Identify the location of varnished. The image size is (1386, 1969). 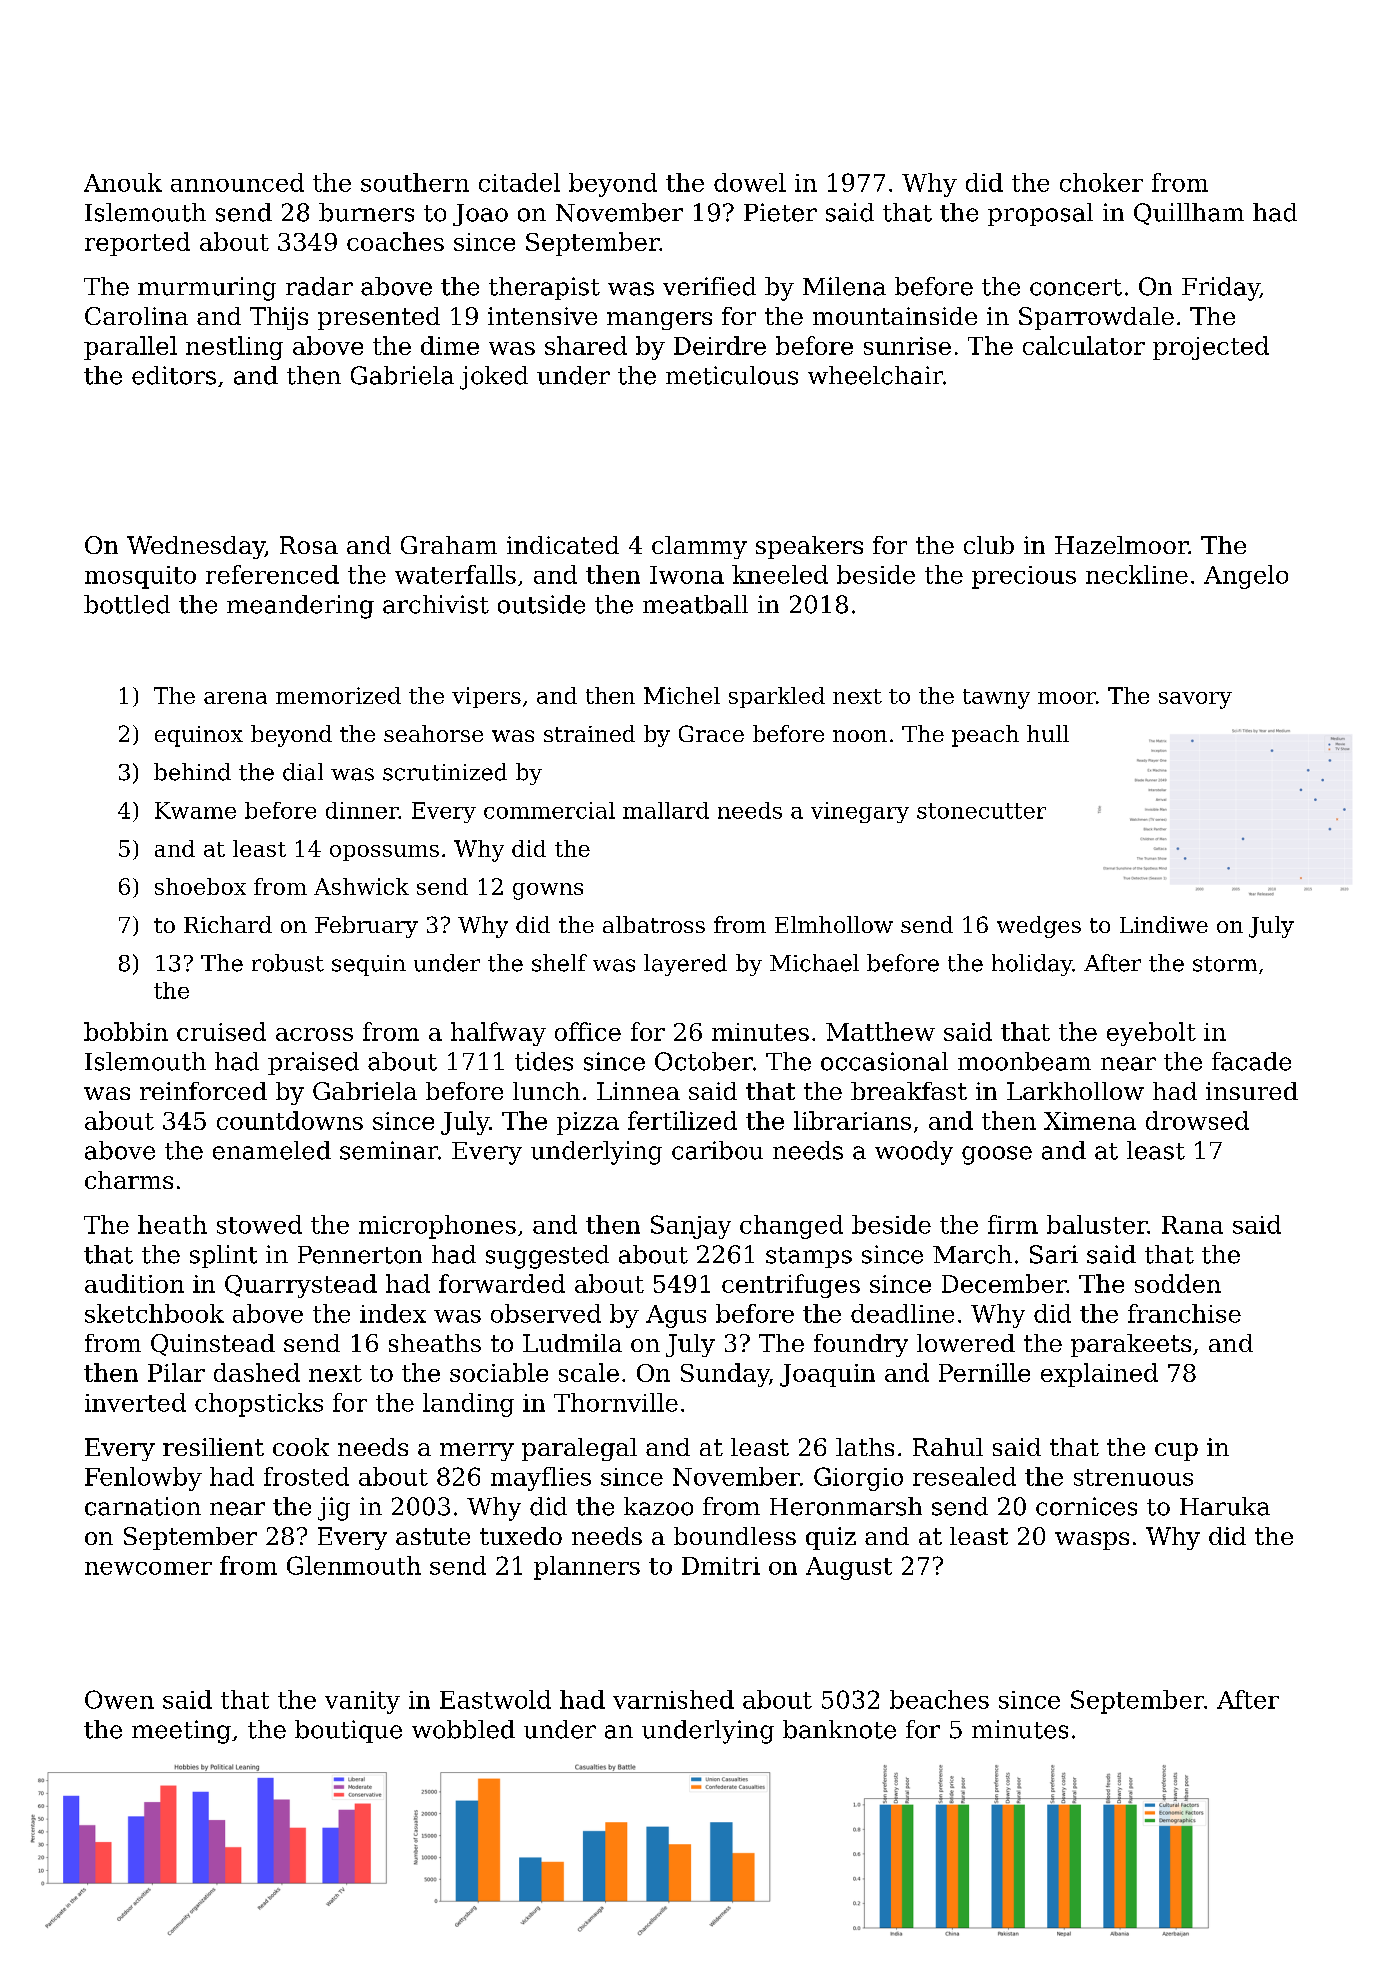
(673, 1699).
